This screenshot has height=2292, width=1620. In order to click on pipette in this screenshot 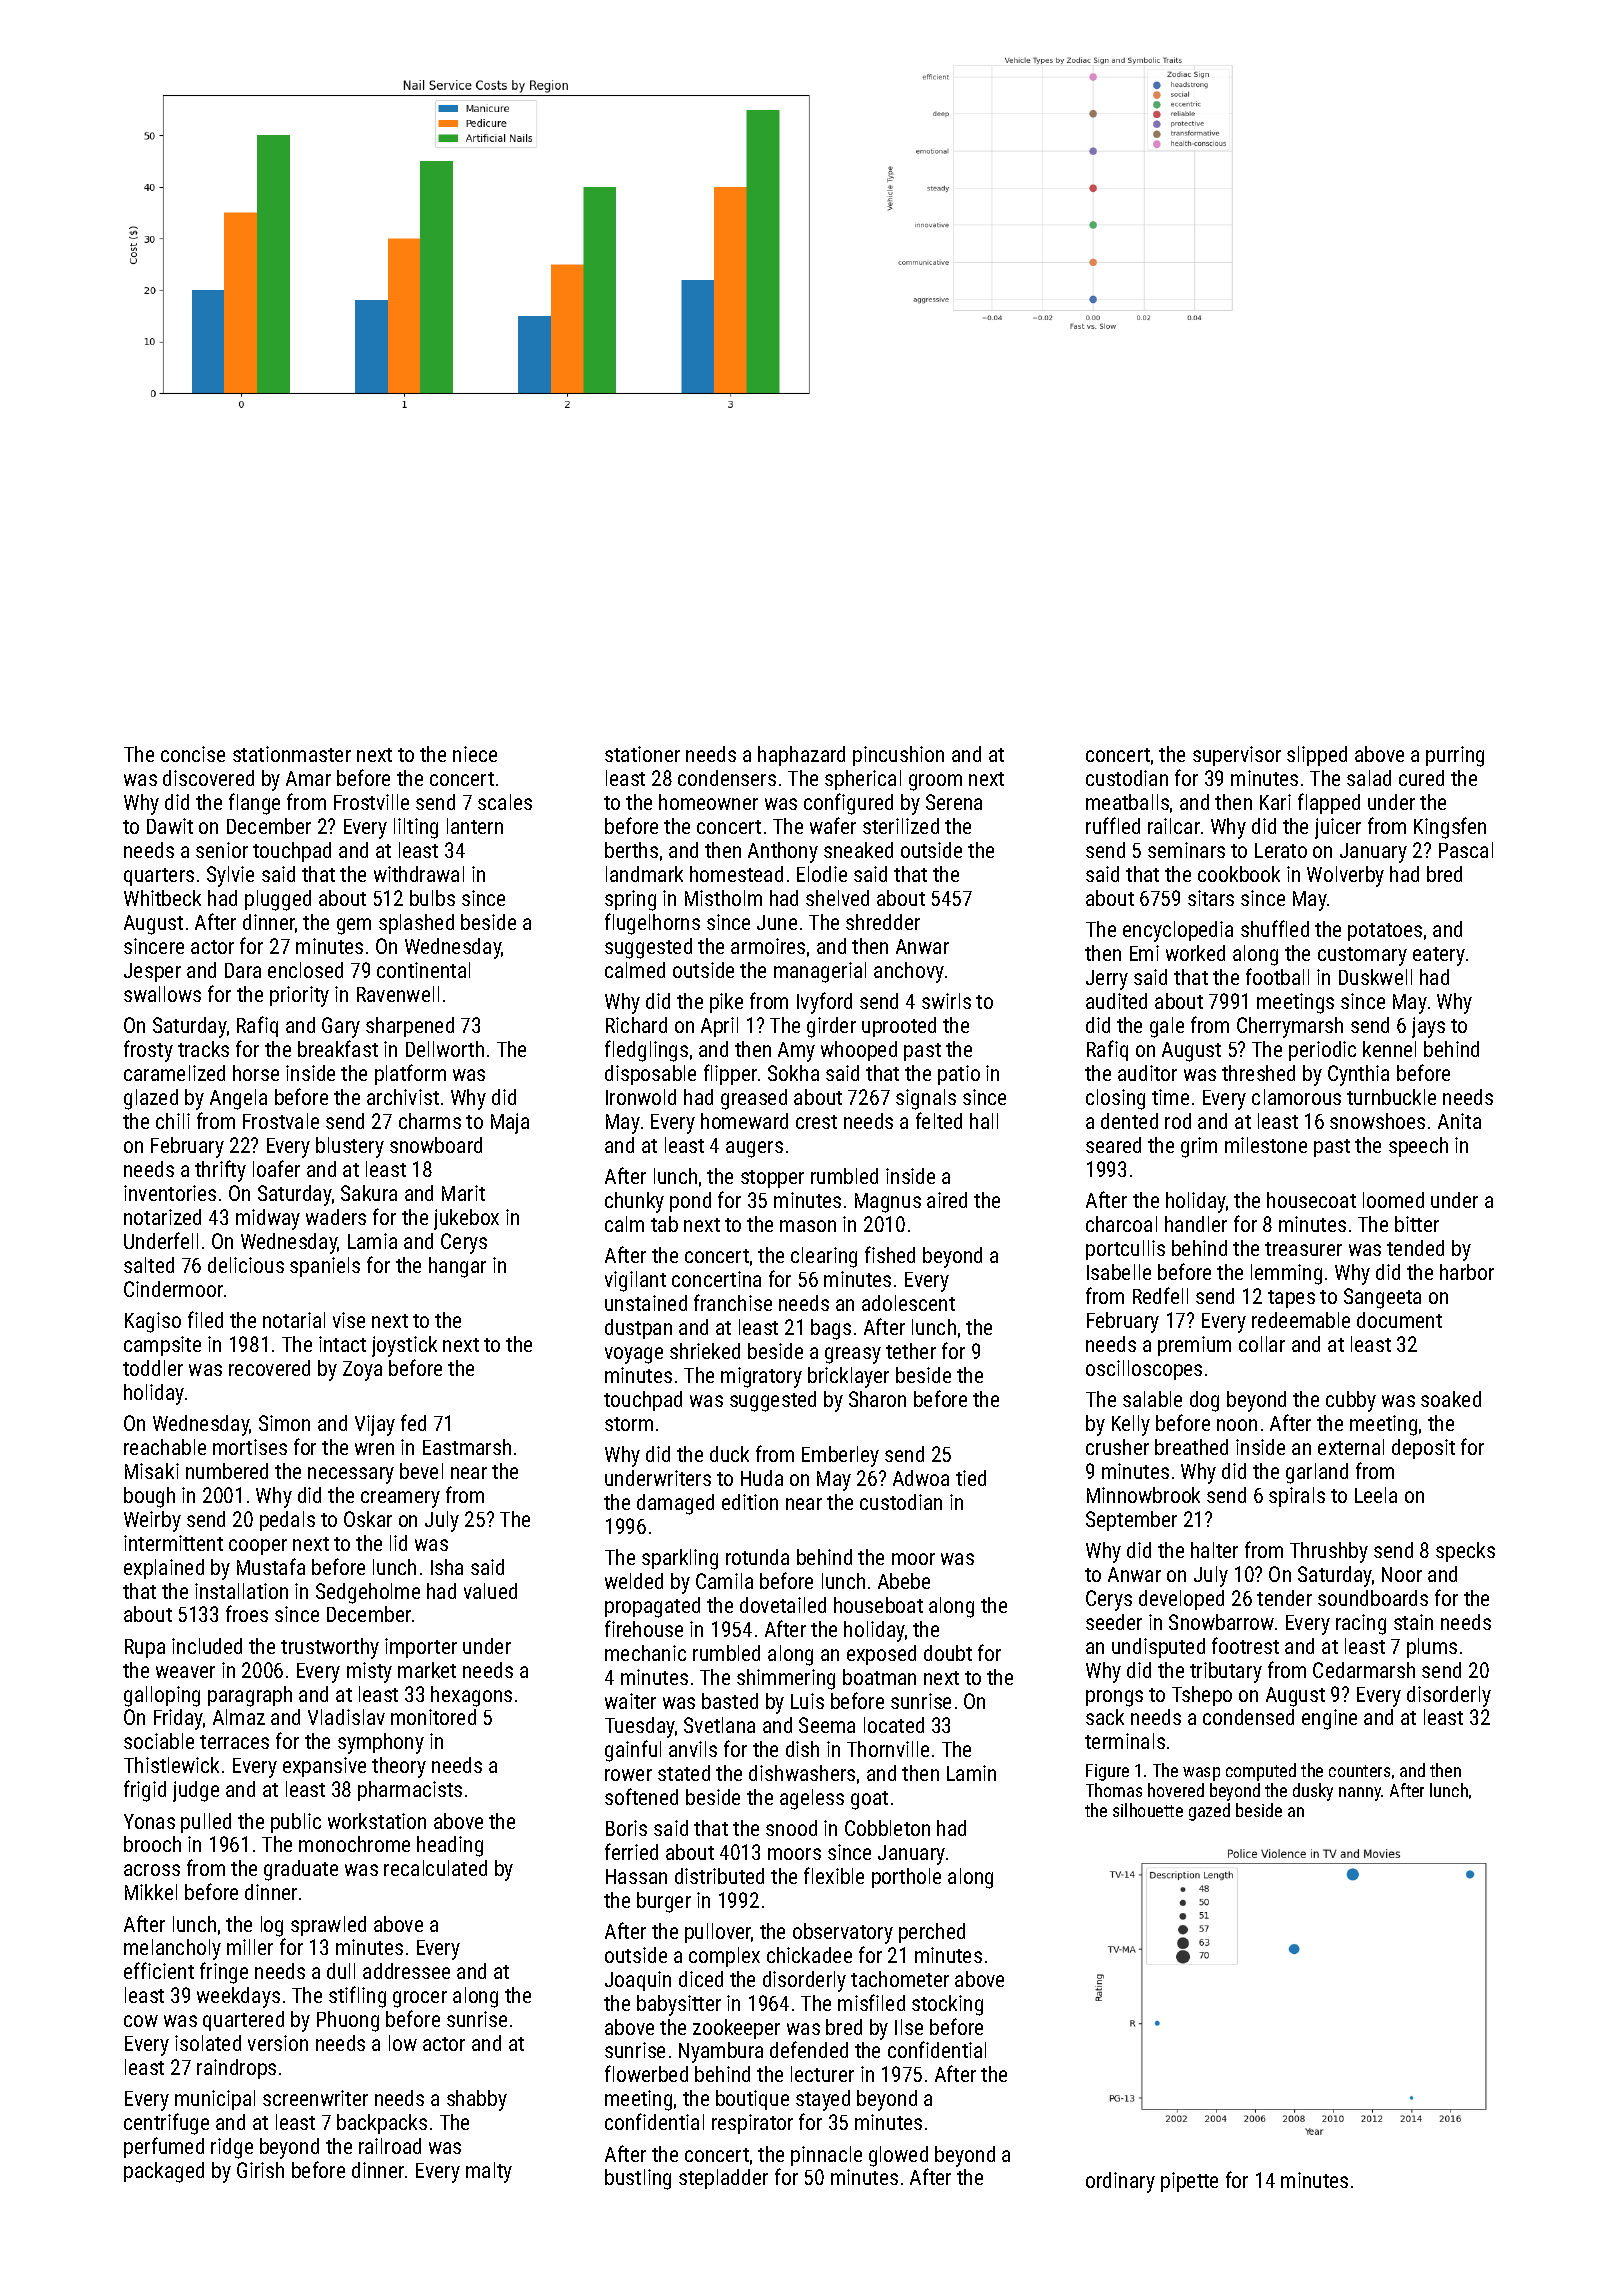, I will do `click(1189, 2182)`.
